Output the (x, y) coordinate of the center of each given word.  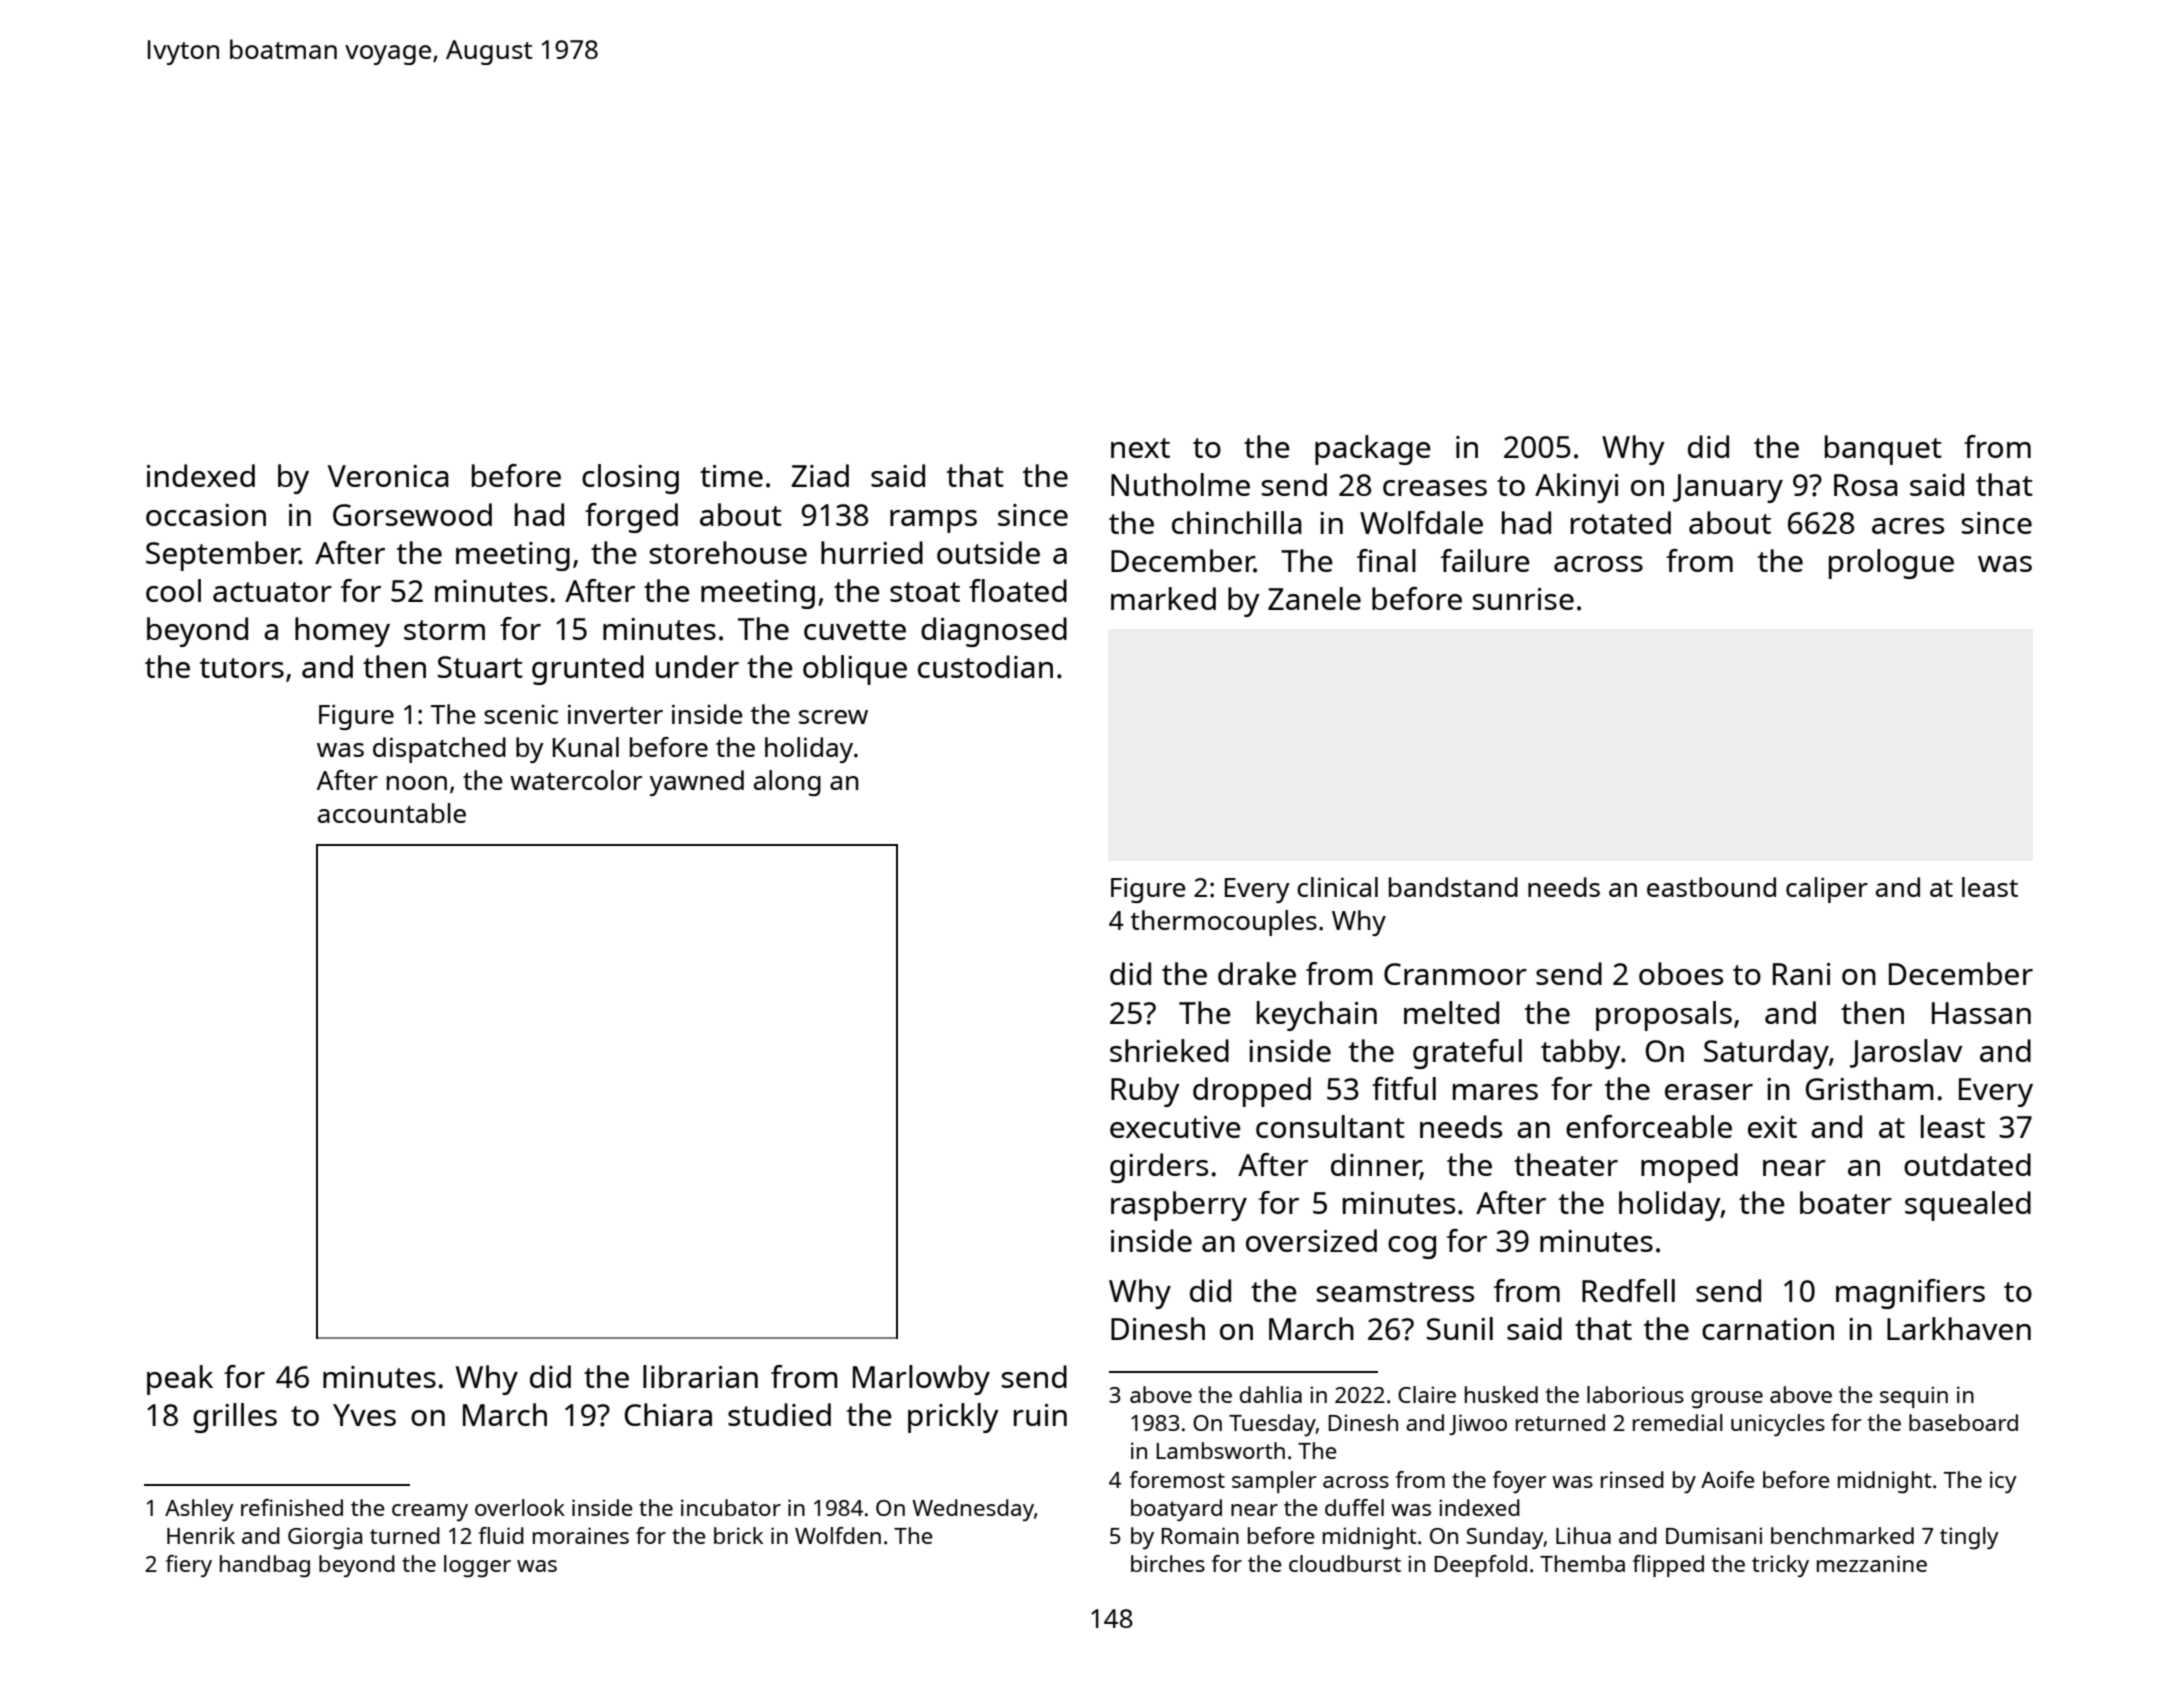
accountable (392, 813)
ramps (933, 521)
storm (444, 630)
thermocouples (1224, 923)
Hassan (1981, 1013)
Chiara (668, 1414)
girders (1159, 1168)
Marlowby (921, 1380)
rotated (1621, 522)
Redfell (1628, 1290)
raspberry (1179, 1206)
